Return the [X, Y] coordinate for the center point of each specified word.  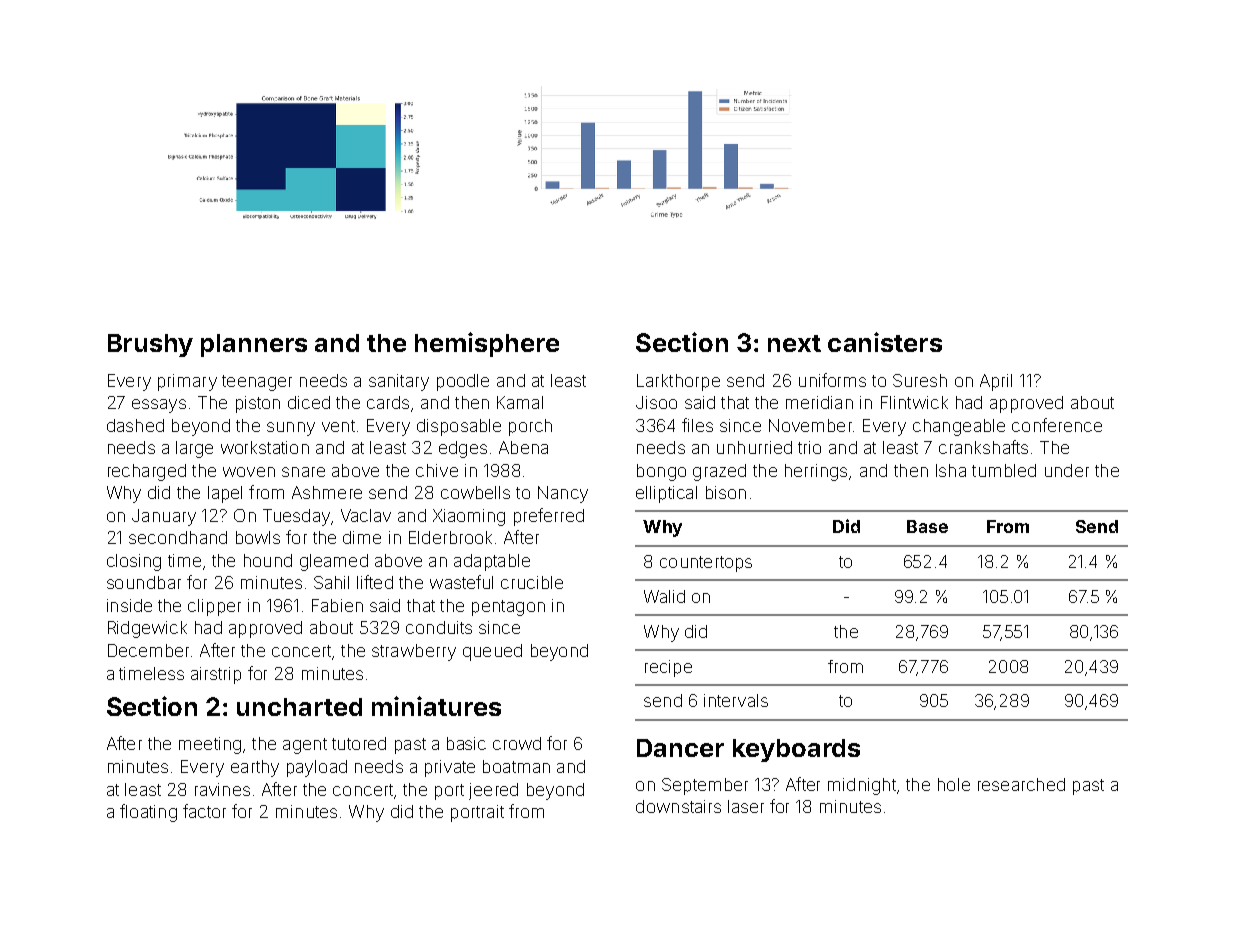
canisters [885, 342]
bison [726, 492]
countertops [706, 564]
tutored [359, 743]
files [697, 425]
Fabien [337, 605]
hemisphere [487, 344]
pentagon [508, 608]
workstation [265, 447]
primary [187, 382]
